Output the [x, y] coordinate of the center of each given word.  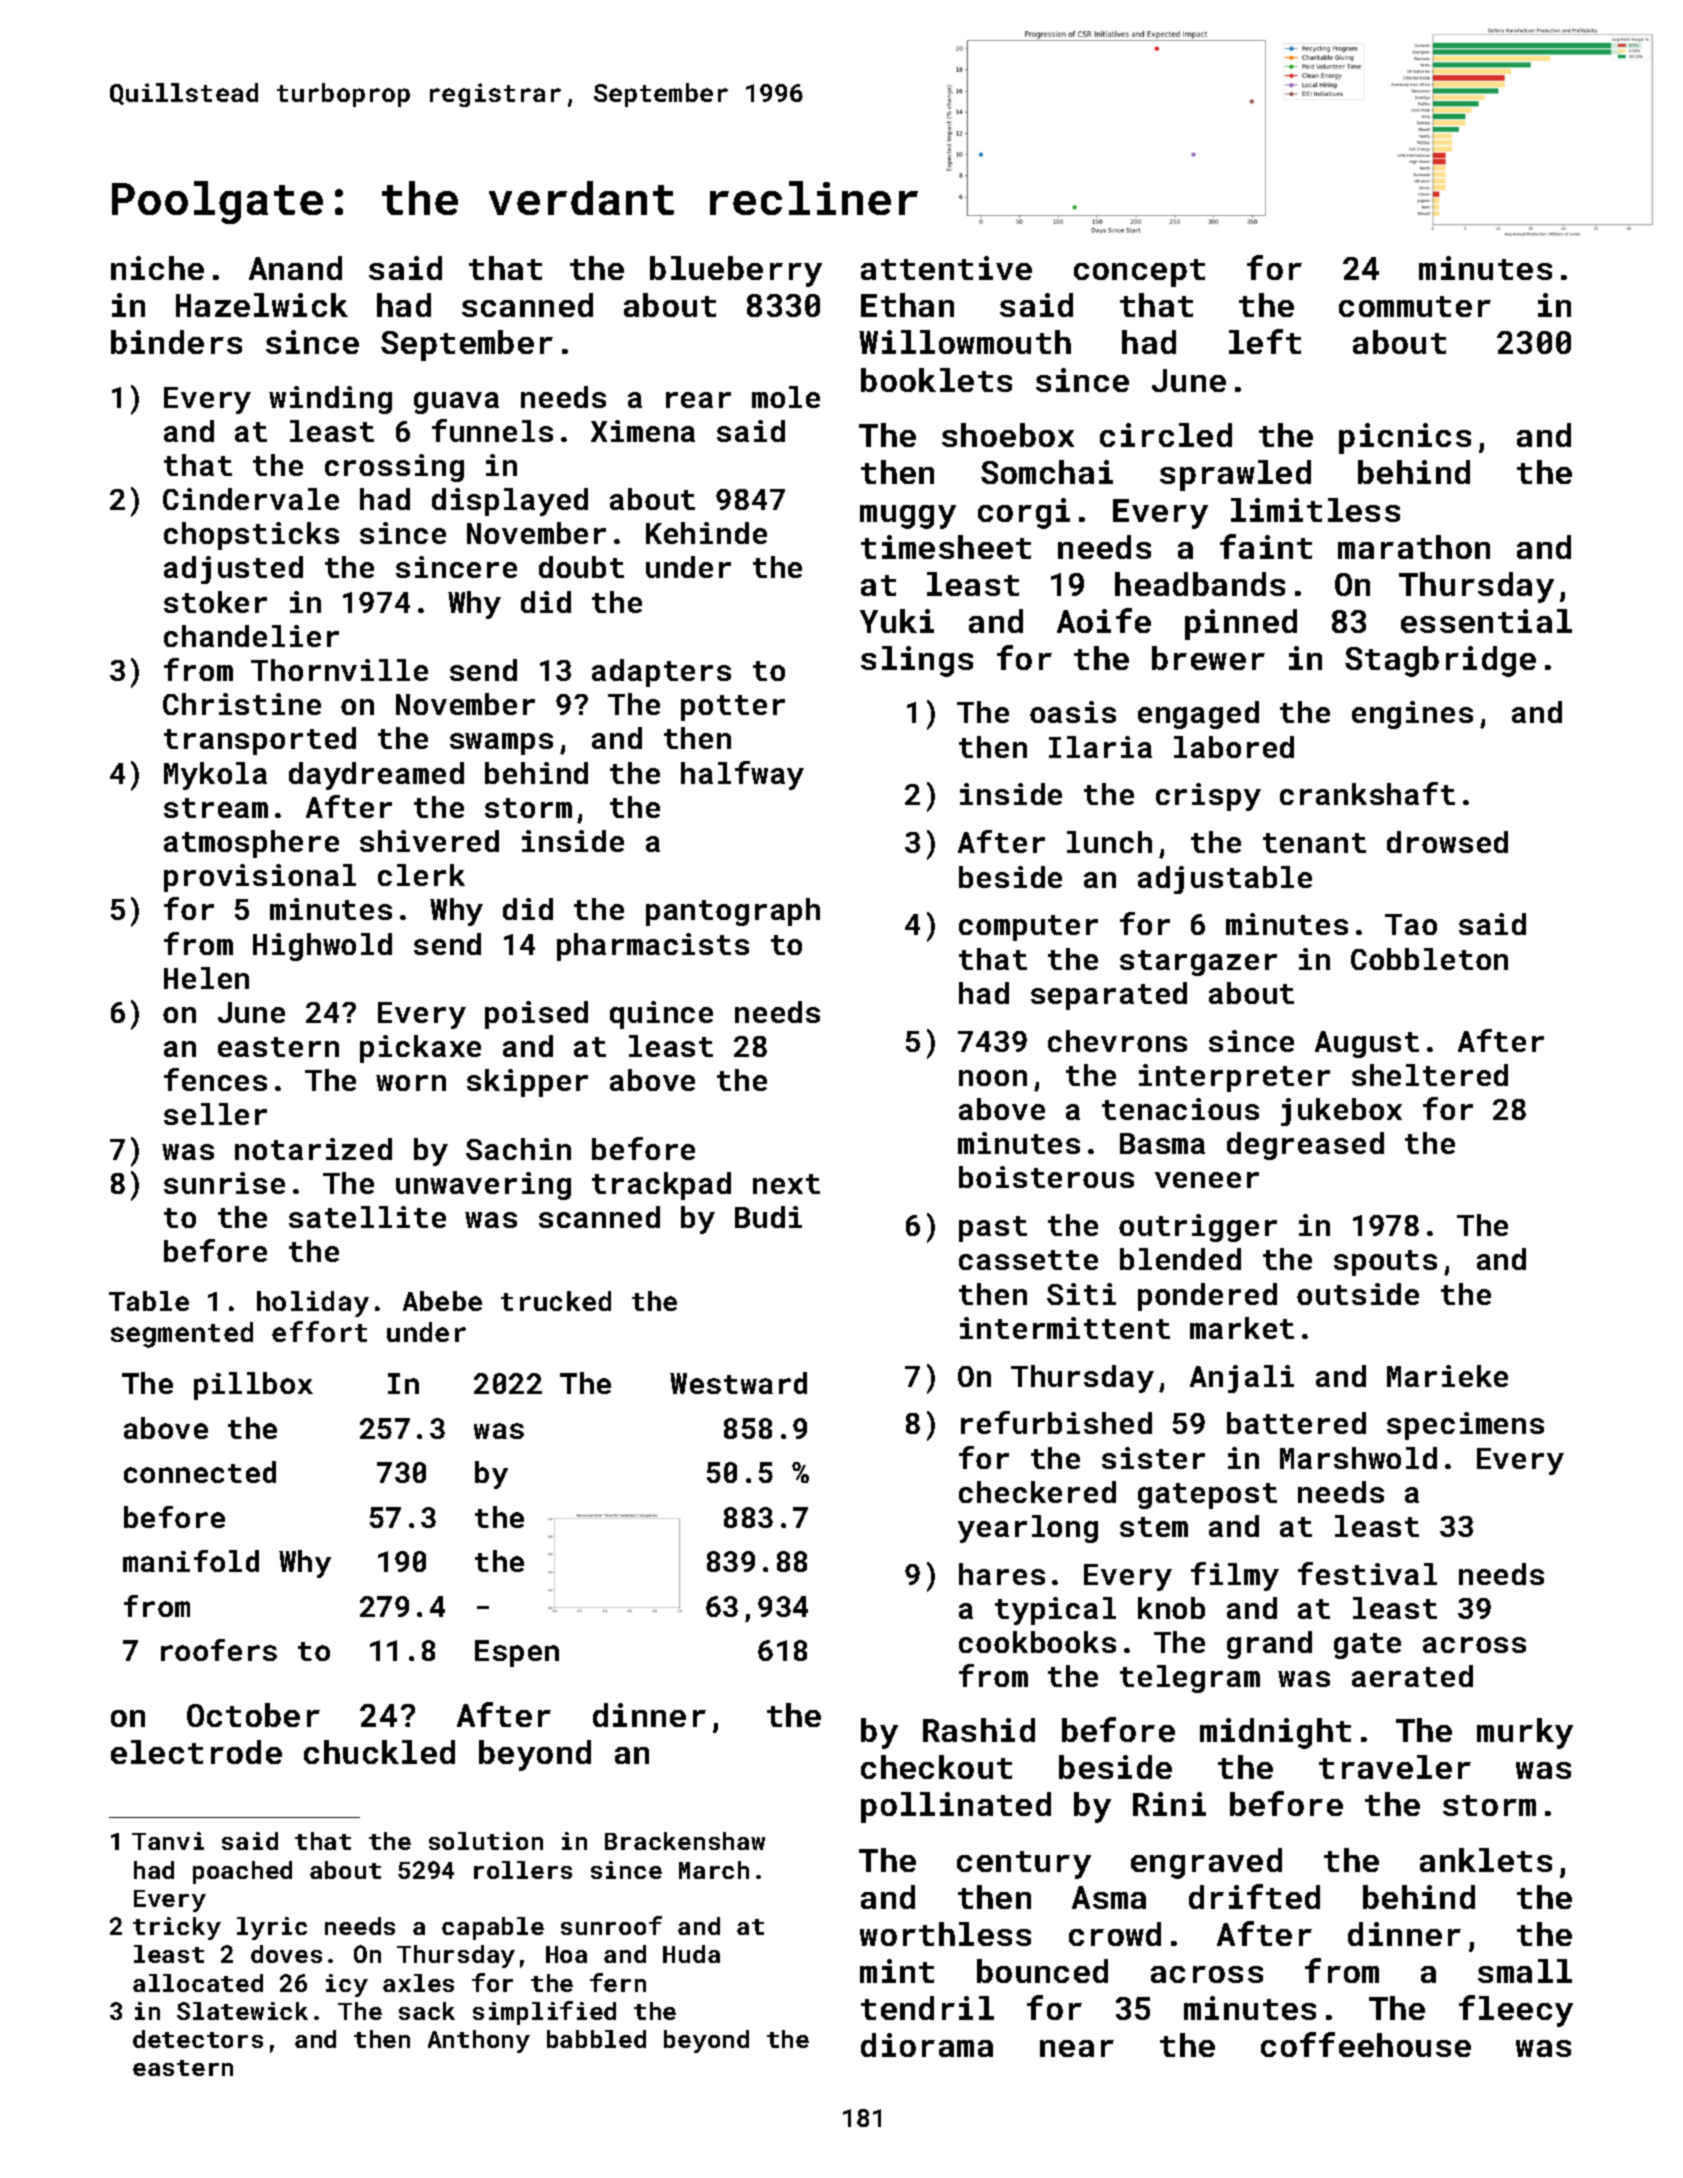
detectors [198, 2039]
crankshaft [1367, 793]
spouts [1385, 1263]
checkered [1037, 1492]
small [1525, 1971]
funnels [492, 430]
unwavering [483, 1186]
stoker [215, 602]
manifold [191, 1561]
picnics [1405, 438]
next [786, 1184]
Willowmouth [965, 342]
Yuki [897, 621]
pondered [1207, 1297]
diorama [927, 2045]
